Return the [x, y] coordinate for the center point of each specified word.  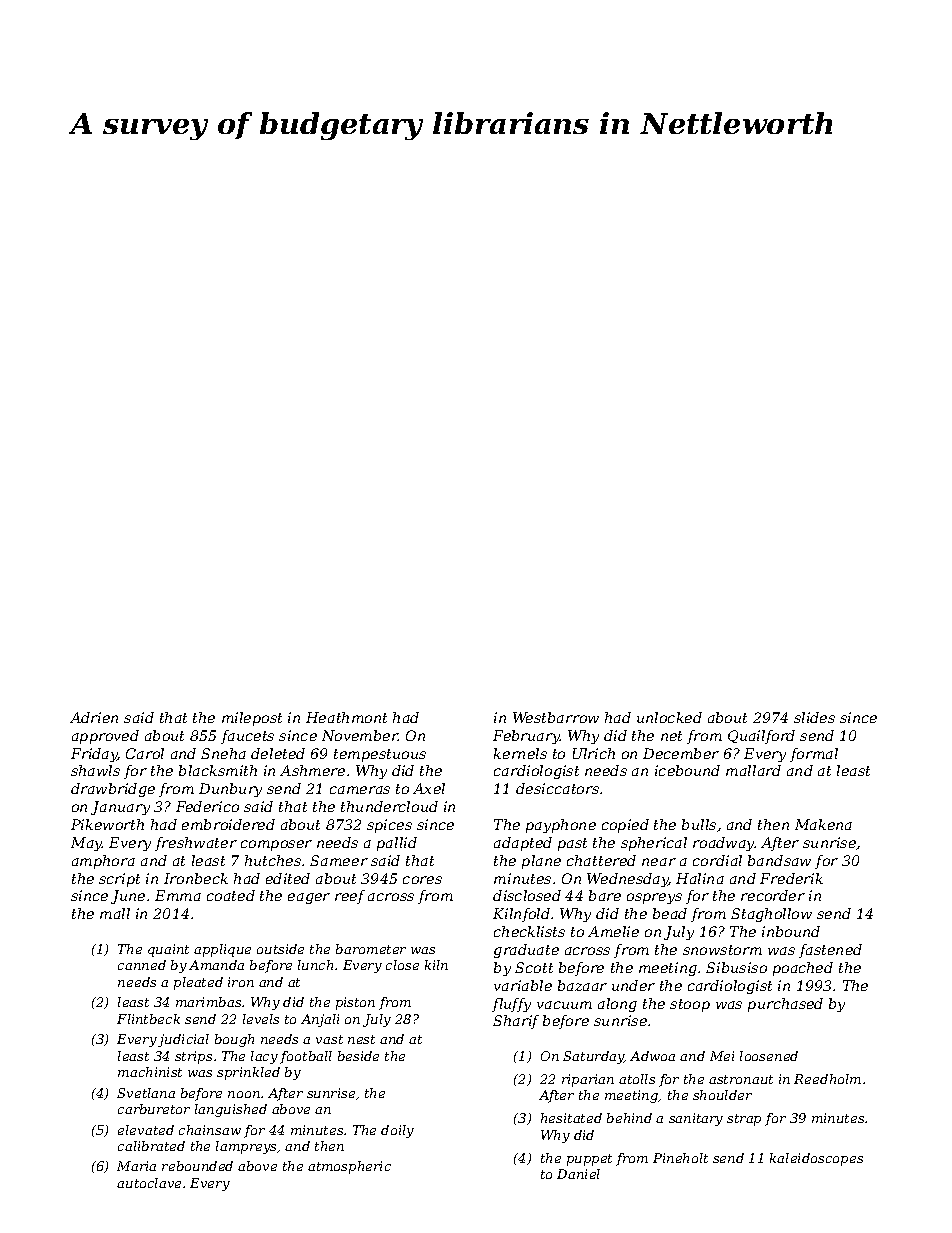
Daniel [578, 1174]
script [119, 880]
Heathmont [346, 717]
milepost [252, 719]
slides [814, 717]
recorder [773, 895]
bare [605, 895]
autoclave [149, 1183]
